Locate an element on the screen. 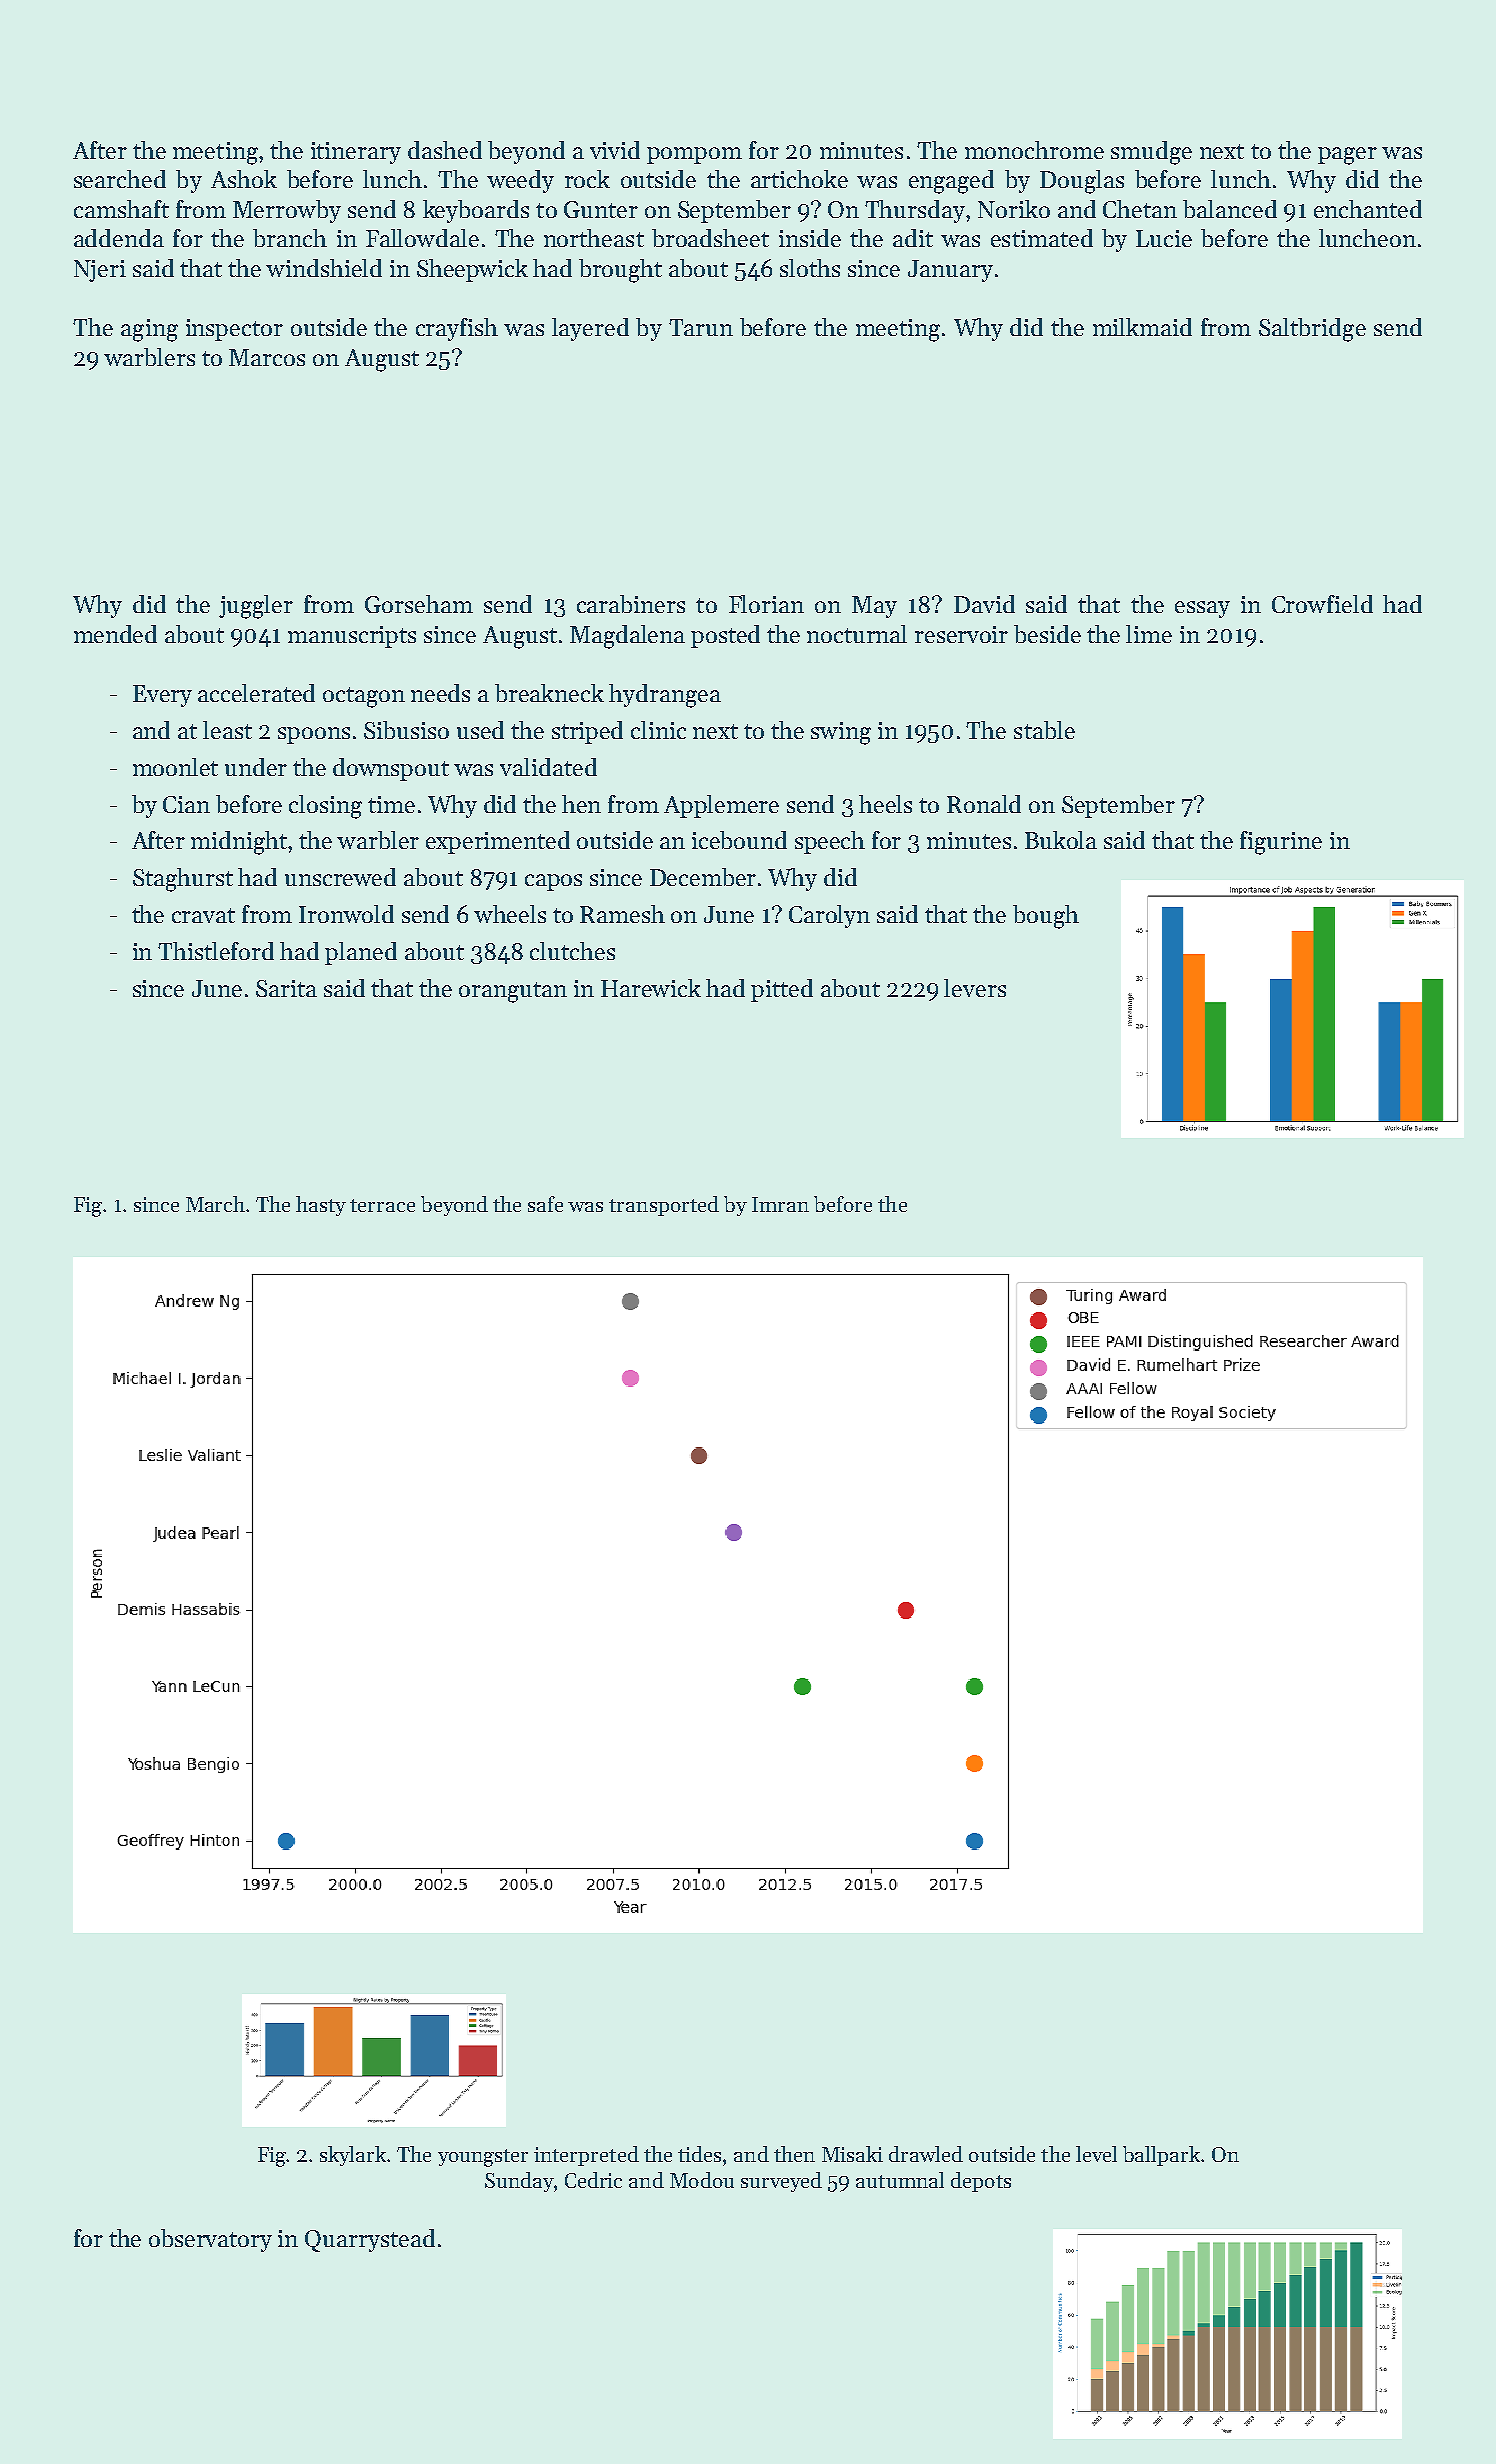 This screenshot has height=2464, width=1496. skylark is located at coordinates (353, 2156).
